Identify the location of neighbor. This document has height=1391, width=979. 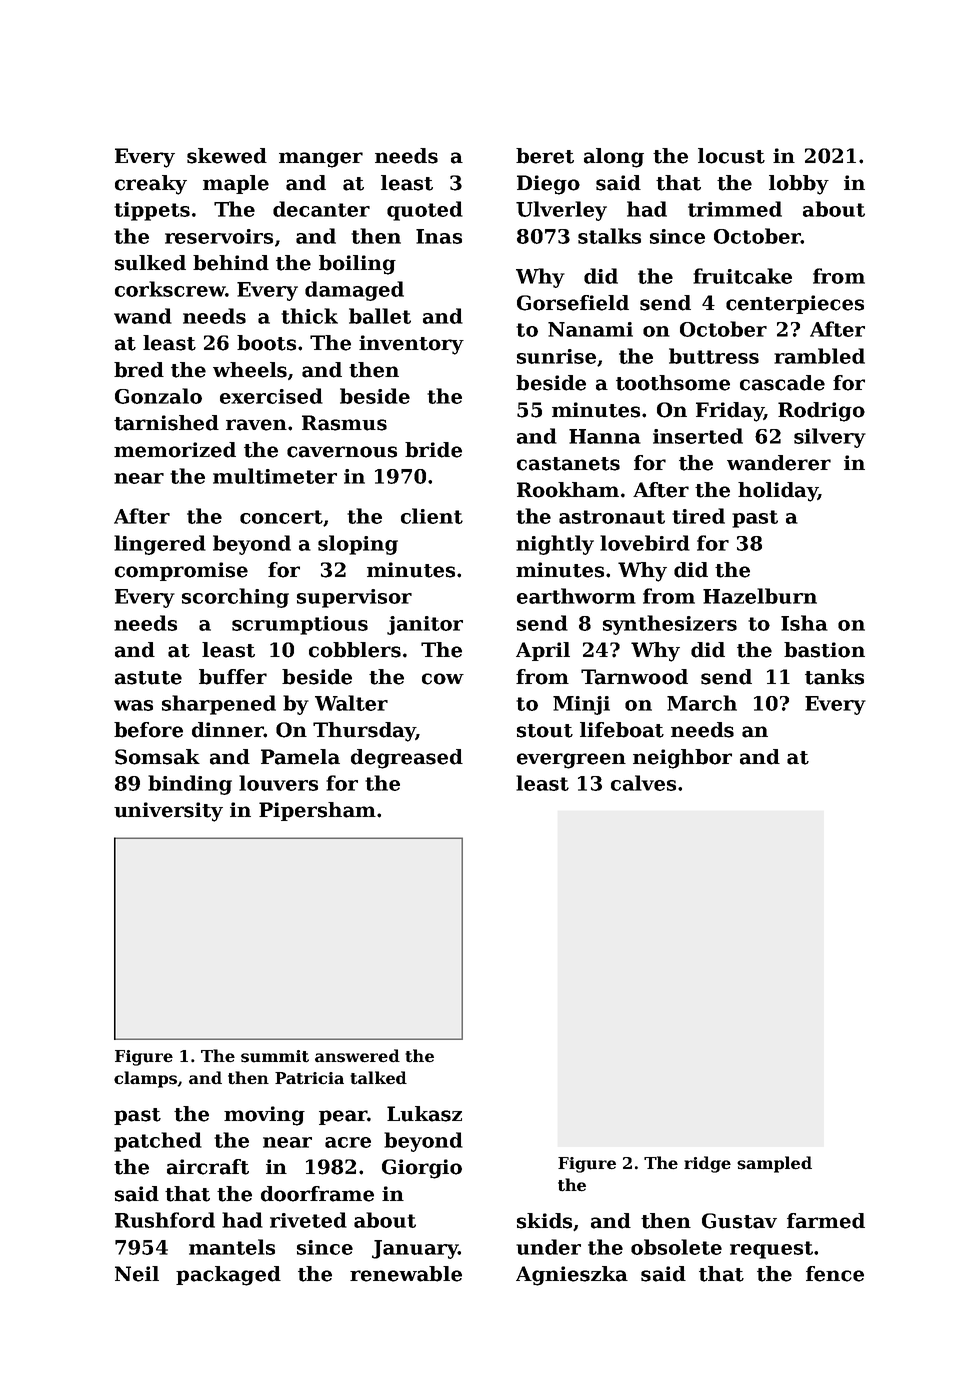
(682, 759).
